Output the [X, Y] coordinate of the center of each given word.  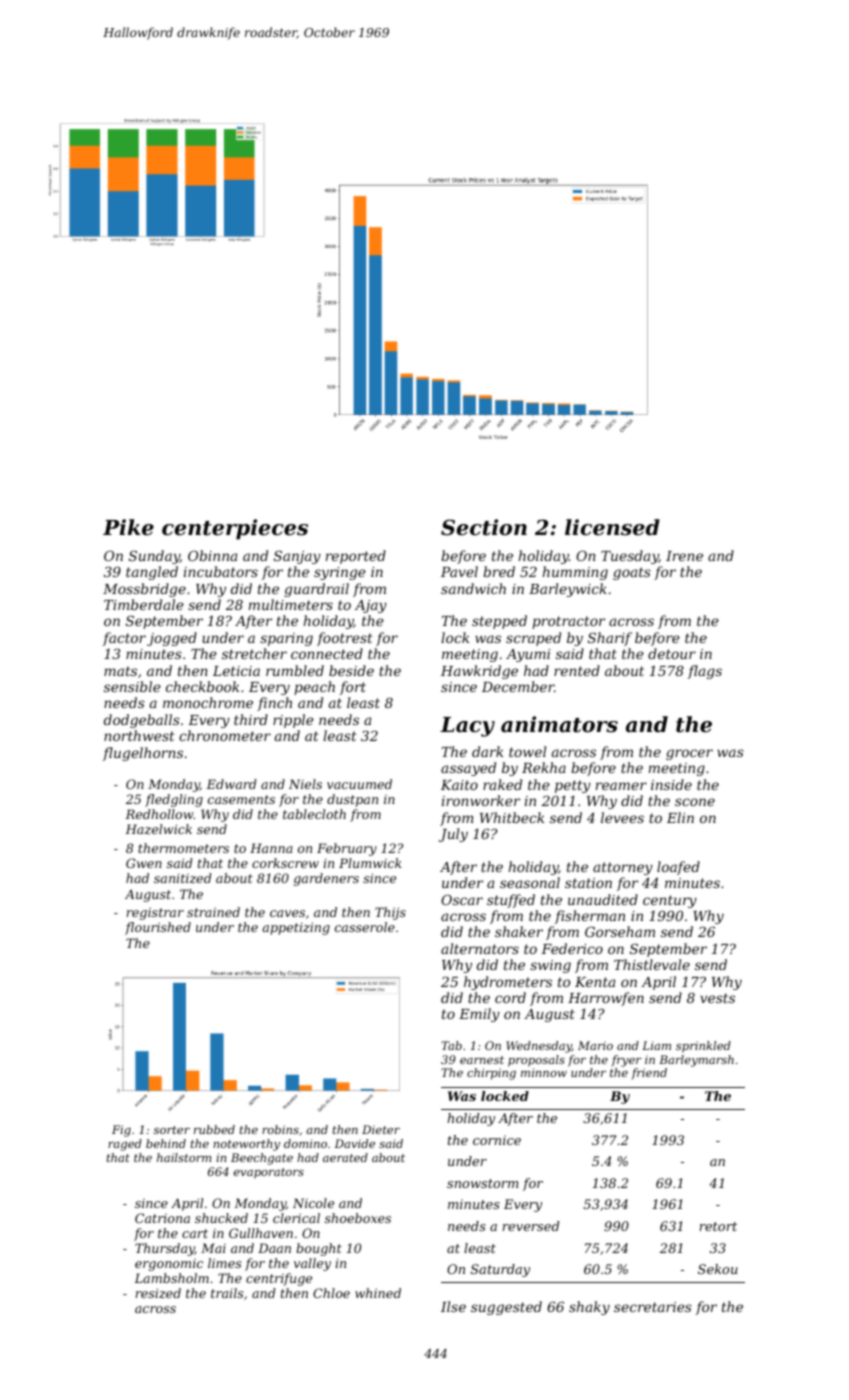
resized [158, 1293]
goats [632, 573]
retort [718, 1226]
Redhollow [159, 814]
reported [356, 557]
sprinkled [703, 1047]
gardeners [326, 879]
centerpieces [235, 529]
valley [312, 1264]
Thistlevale [652, 964]
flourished [158, 928]
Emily [479, 1015]
